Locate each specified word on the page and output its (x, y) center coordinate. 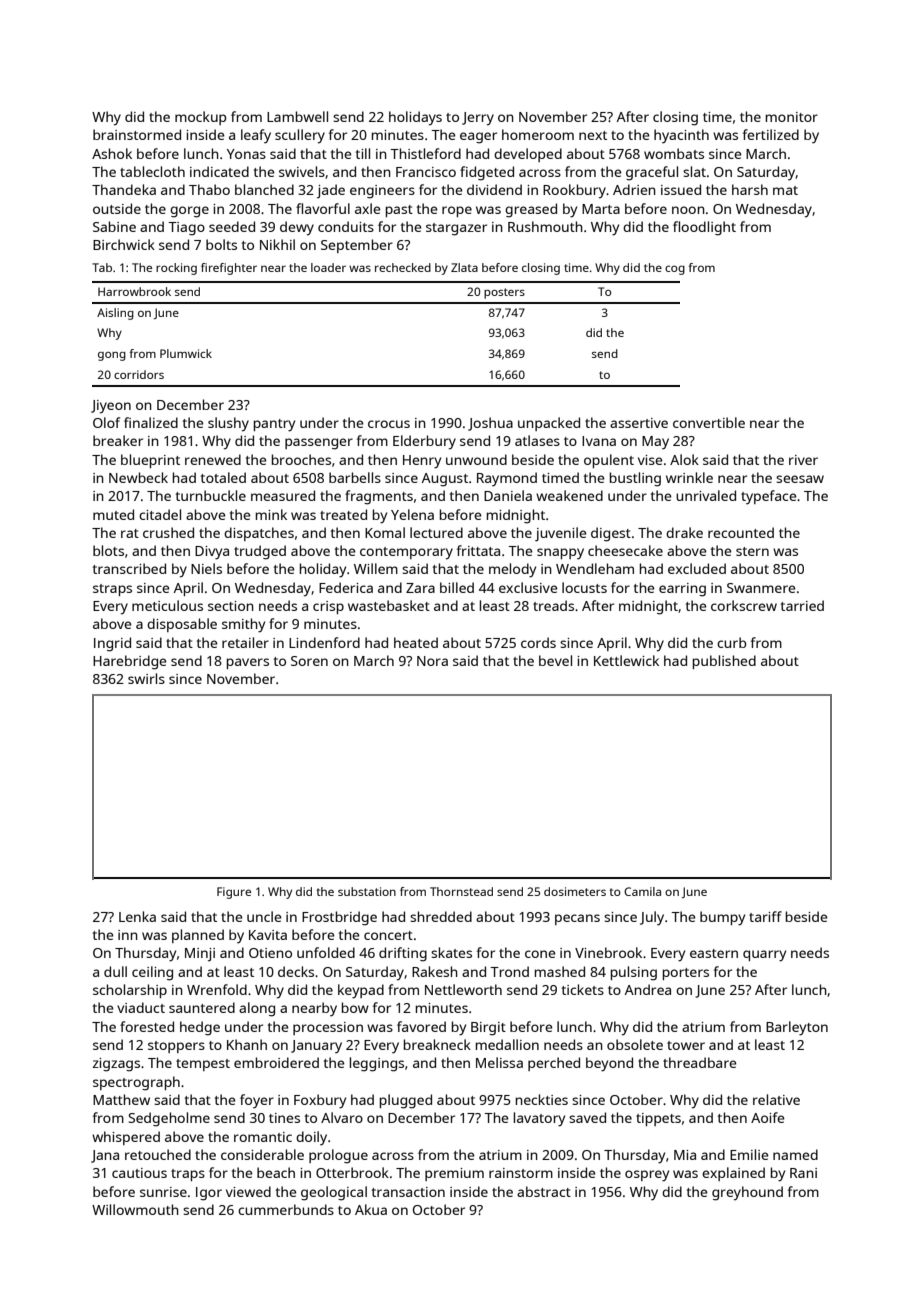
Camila (642, 891)
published (724, 662)
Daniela (508, 495)
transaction (408, 1192)
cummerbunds (286, 1209)
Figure (234, 893)
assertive (639, 423)
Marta (601, 209)
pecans (577, 919)
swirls (146, 678)
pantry (274, 425)
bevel (555, 660)
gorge (189, 212)
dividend (494, 189)
